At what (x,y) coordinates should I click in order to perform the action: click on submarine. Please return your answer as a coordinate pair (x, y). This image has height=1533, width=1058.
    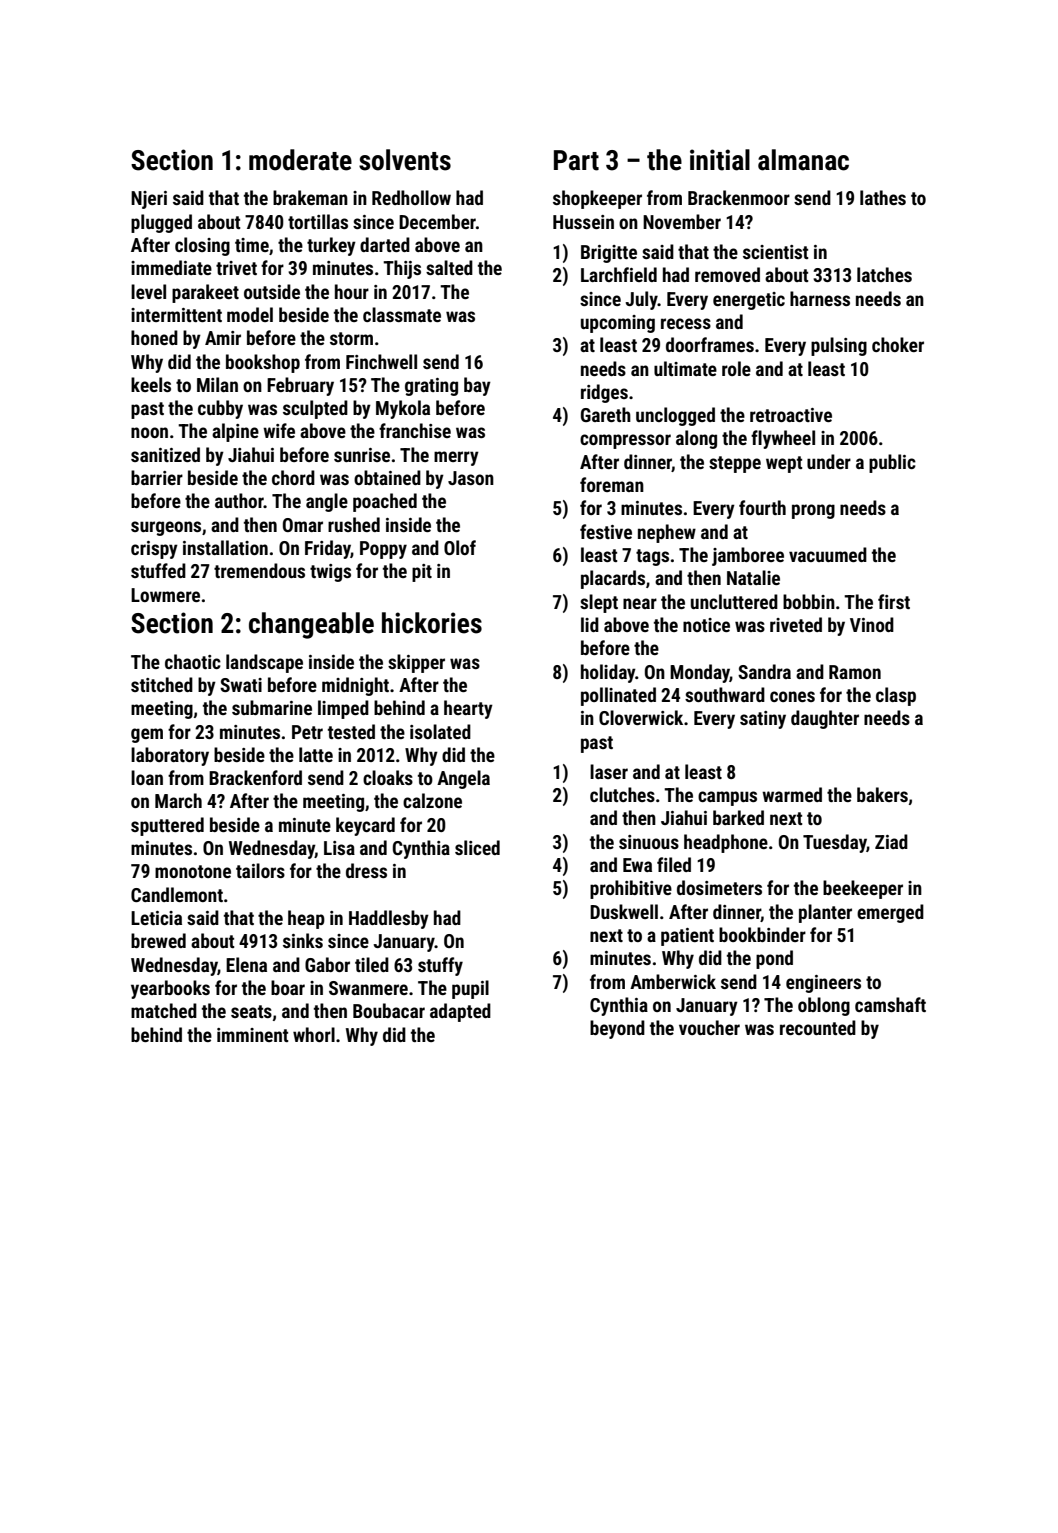
    Looking at the image, I should click on (272, 707).
